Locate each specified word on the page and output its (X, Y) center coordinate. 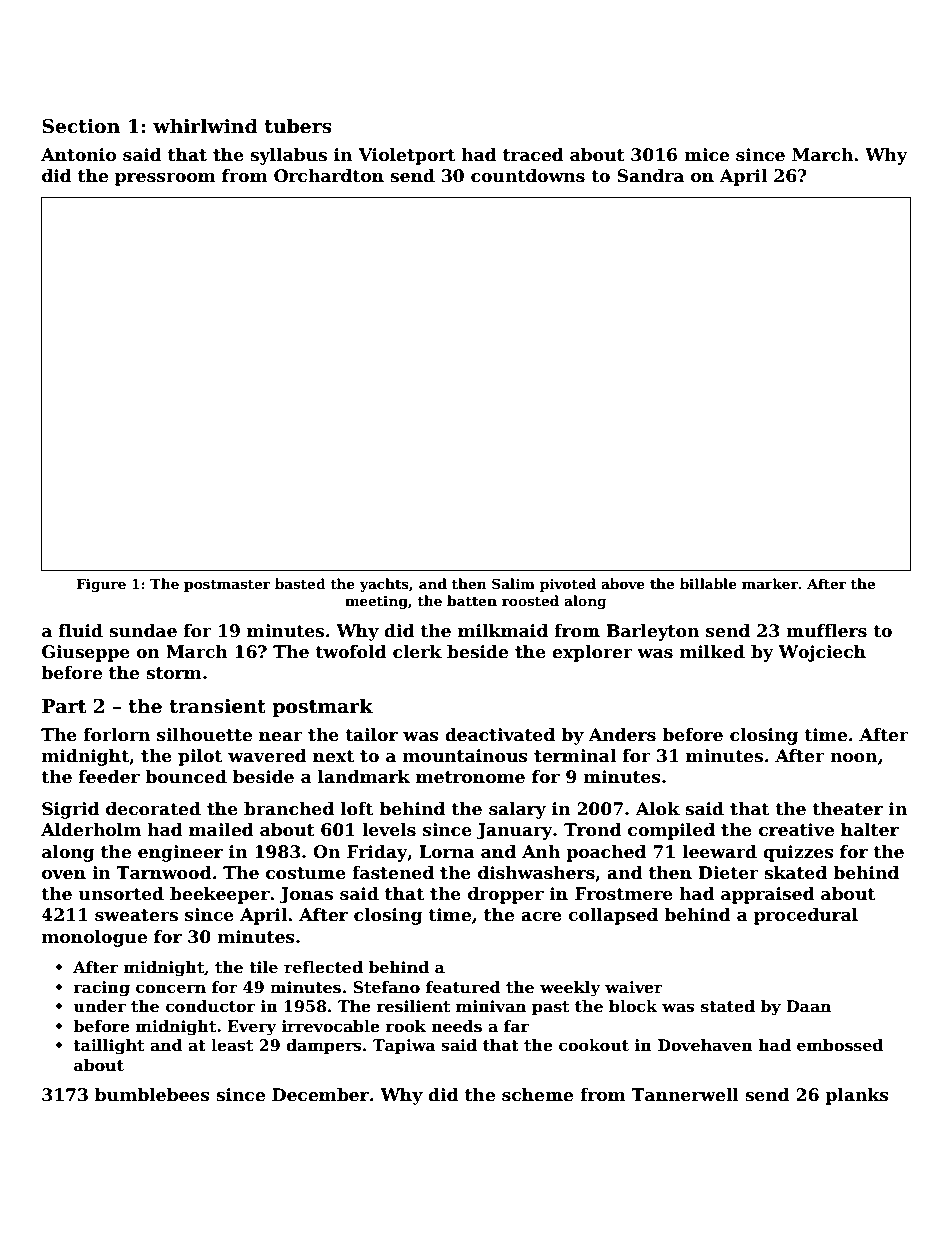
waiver (634, 987)
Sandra (650, 176)
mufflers (826, 631)
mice (706, 155)
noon (853, 758)
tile (263, 967)
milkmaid (503, 631)
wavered (267, 756)
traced (533, 155)
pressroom (165, 179)
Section (81, 126)
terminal (575, 756)
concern (171, 989)
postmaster (227, 586)
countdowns (528, 176)
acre (541, 917)
